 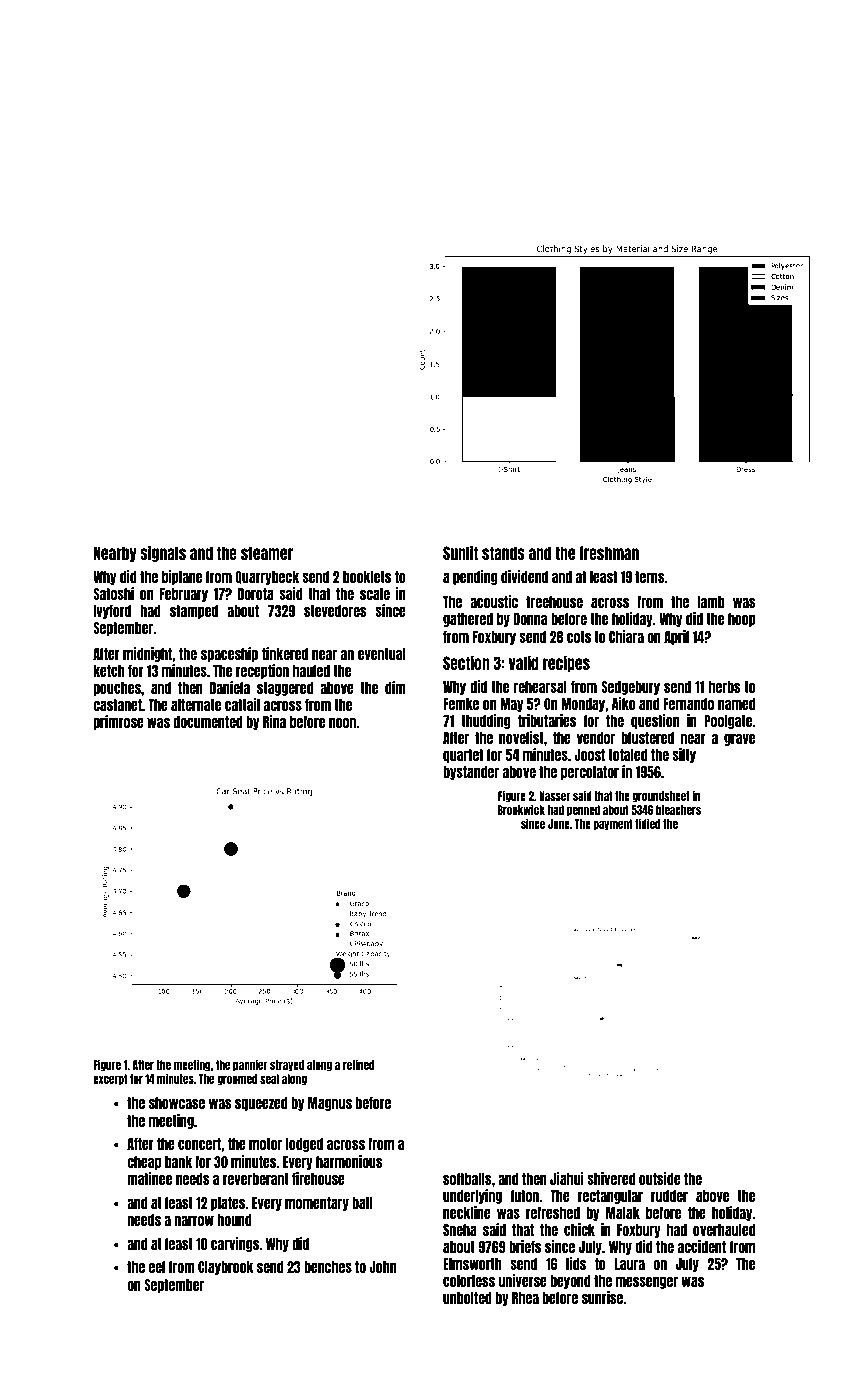 What do you see at coordinates (267, 578) in the screenshot?
I see `Quarrybeck` at bounding box center [267, 578].
